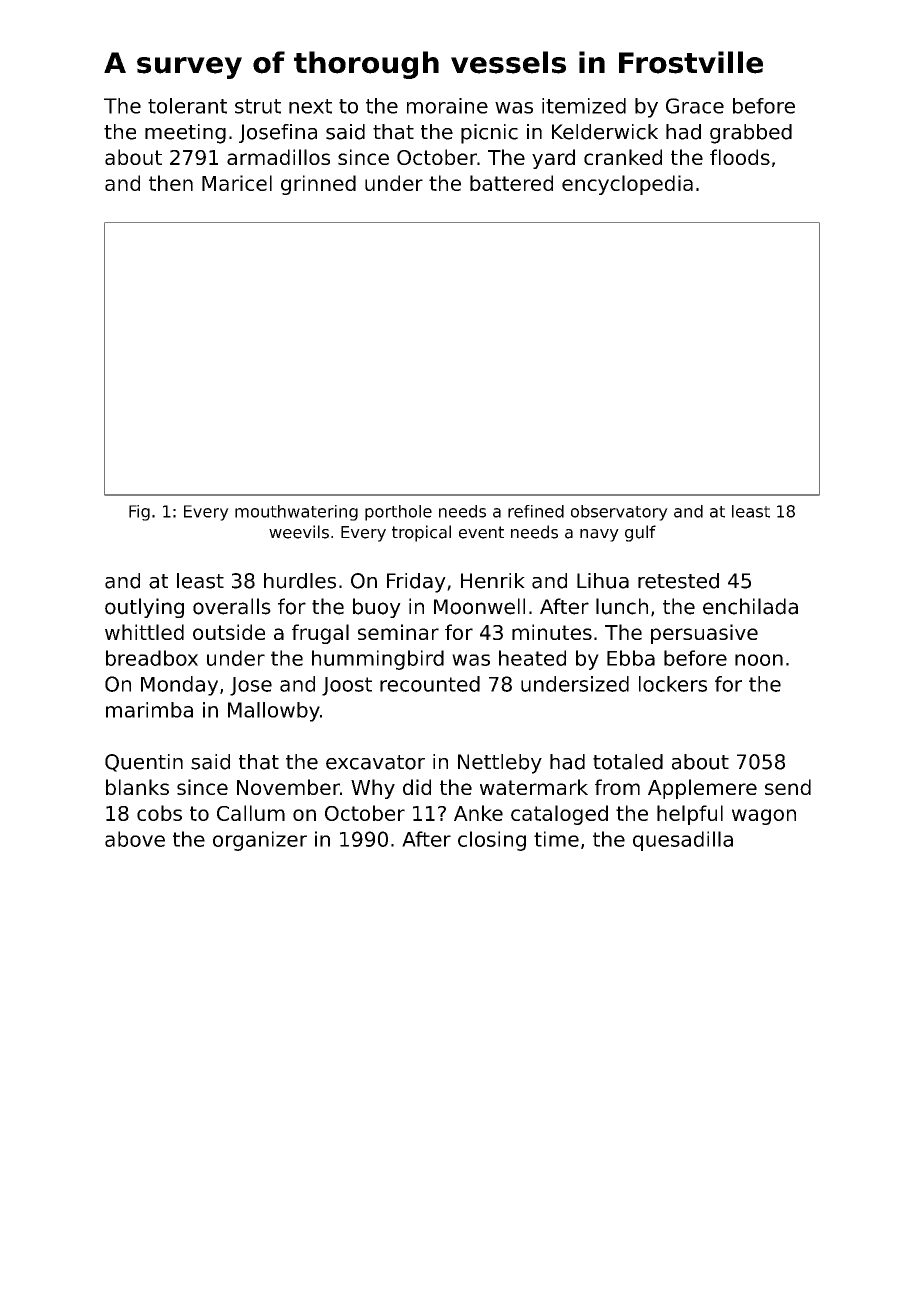 This page has height=1308, width=924. I want to click on closing, so click(492, 841).
